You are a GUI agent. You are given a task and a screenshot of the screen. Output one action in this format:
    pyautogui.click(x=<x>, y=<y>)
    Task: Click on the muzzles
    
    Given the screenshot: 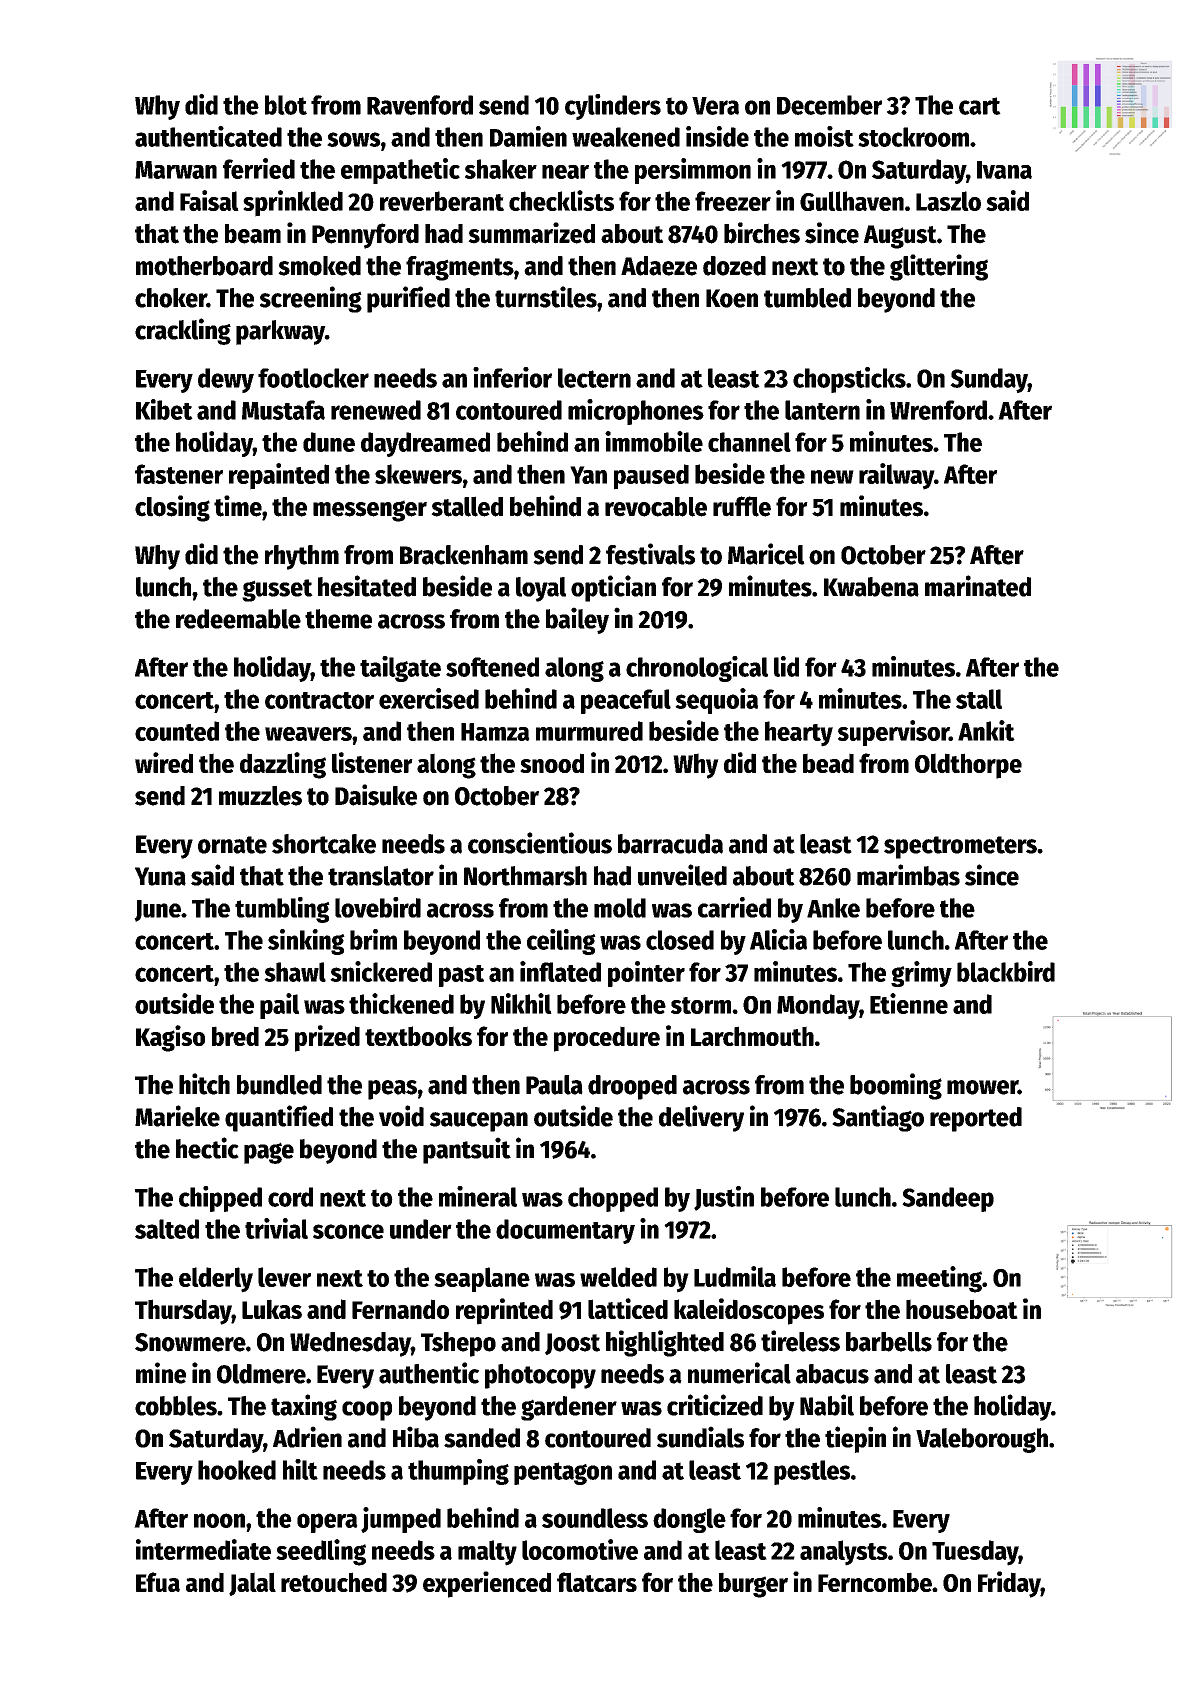 What is the action you would take?
    pyautogui.click(x=260, y=796)
